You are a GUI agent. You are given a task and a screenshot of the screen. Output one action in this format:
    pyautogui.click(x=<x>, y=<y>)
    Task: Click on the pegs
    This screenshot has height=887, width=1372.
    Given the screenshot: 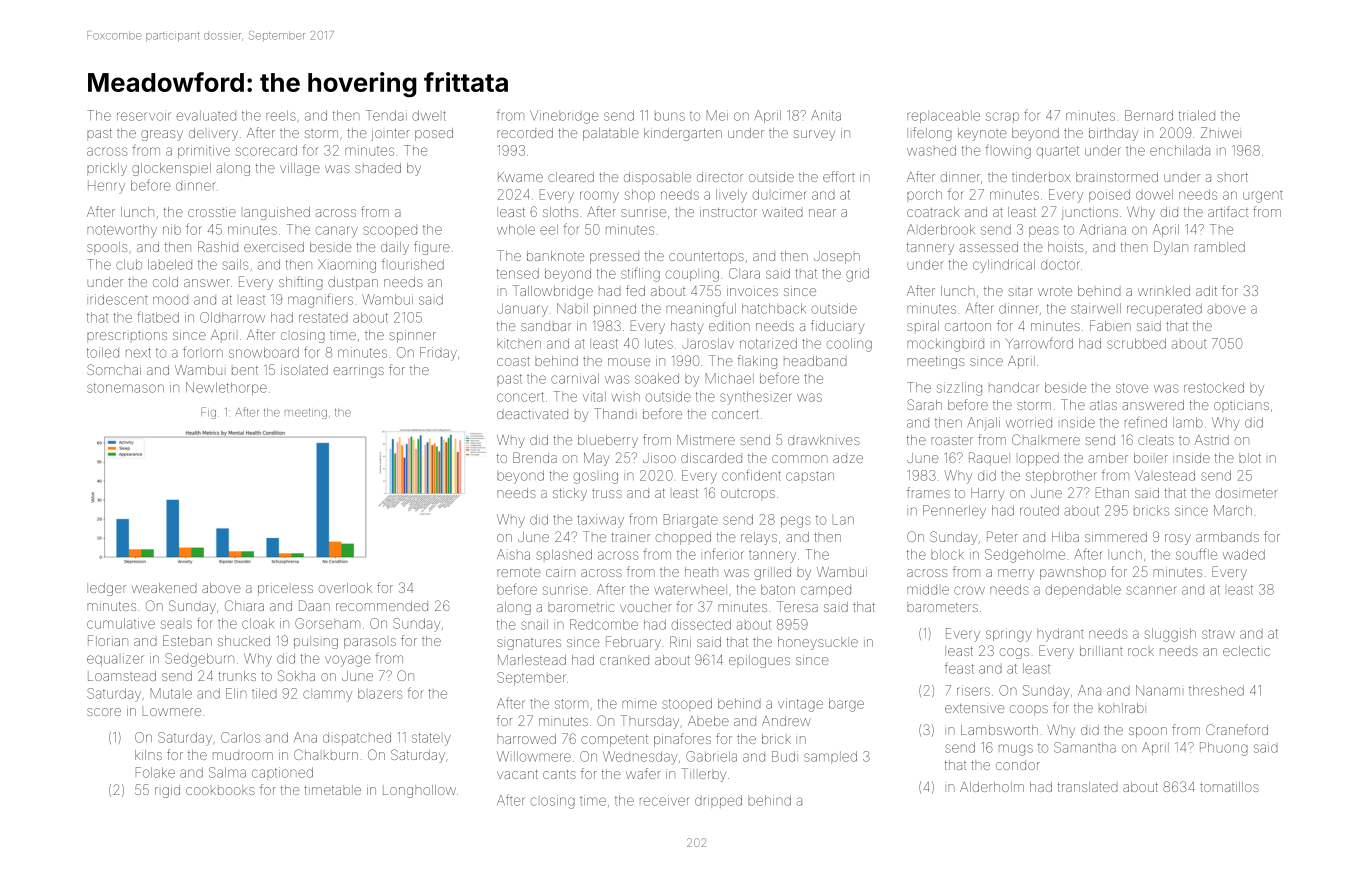 What is the action you would take?
    pyautogui.click(x=796, y=522)
